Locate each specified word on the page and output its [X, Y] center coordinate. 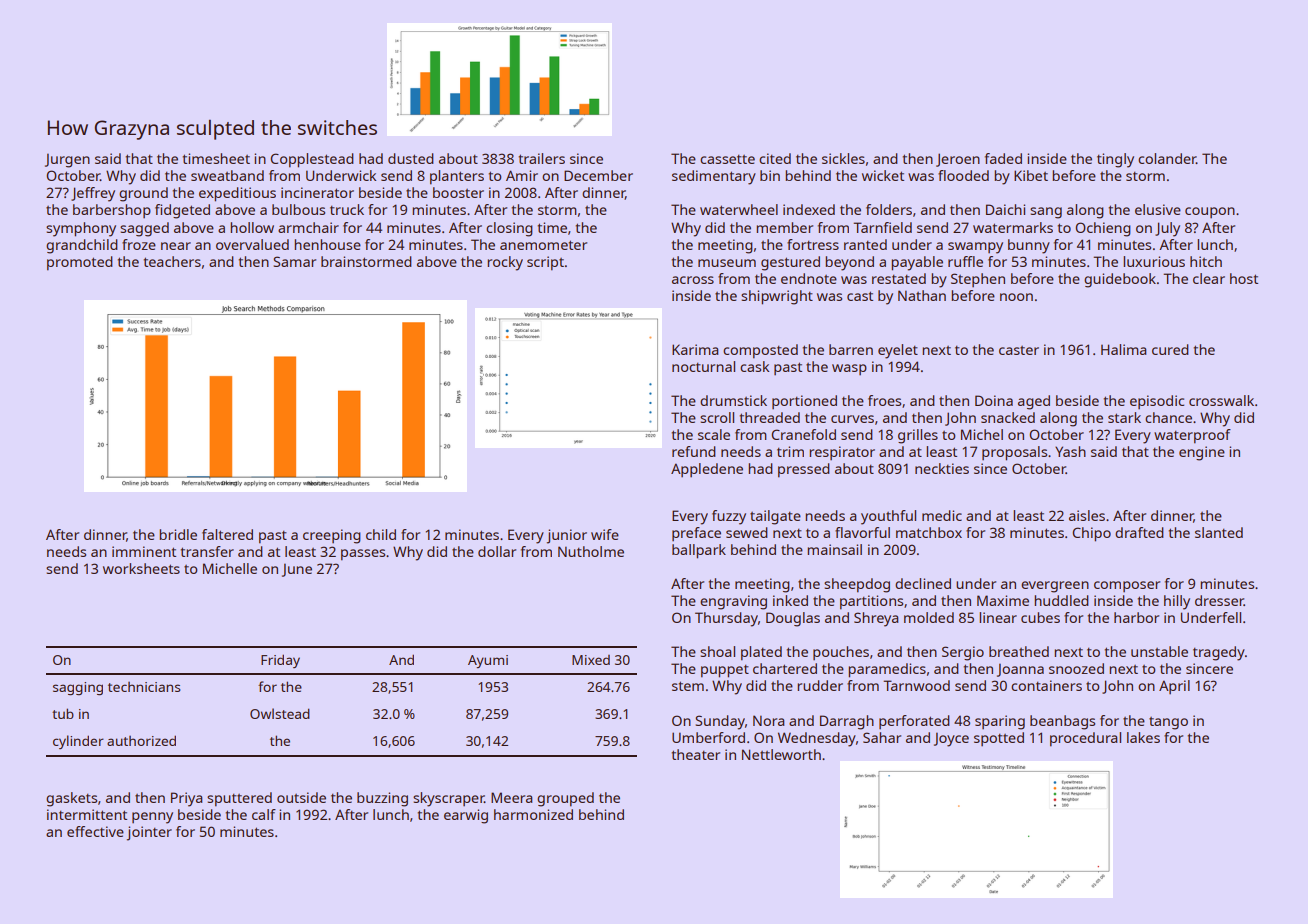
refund [694, 451]
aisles [1087, 515]
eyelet [898, 351]
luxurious [1154, 261]
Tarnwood [916, 685]
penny [152, 818]
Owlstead [280, 713]
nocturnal [703, 366]
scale [714, 434]
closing [509, 229]
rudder [820, 685]
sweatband [227, 175]
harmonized [533, 814]
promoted [80, 263]
